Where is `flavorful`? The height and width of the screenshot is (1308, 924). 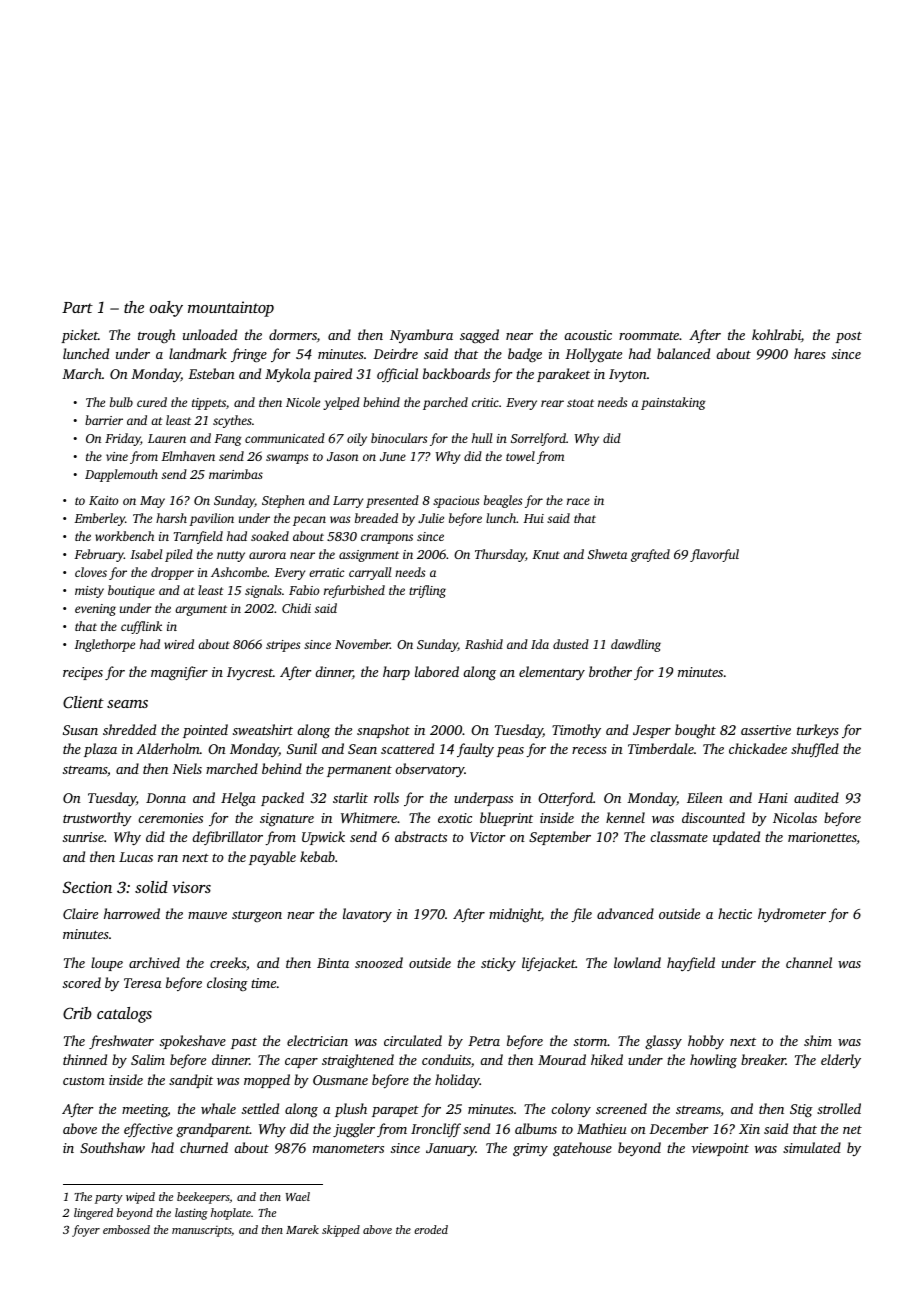
flavorful is located at coordinates (714, 555).
